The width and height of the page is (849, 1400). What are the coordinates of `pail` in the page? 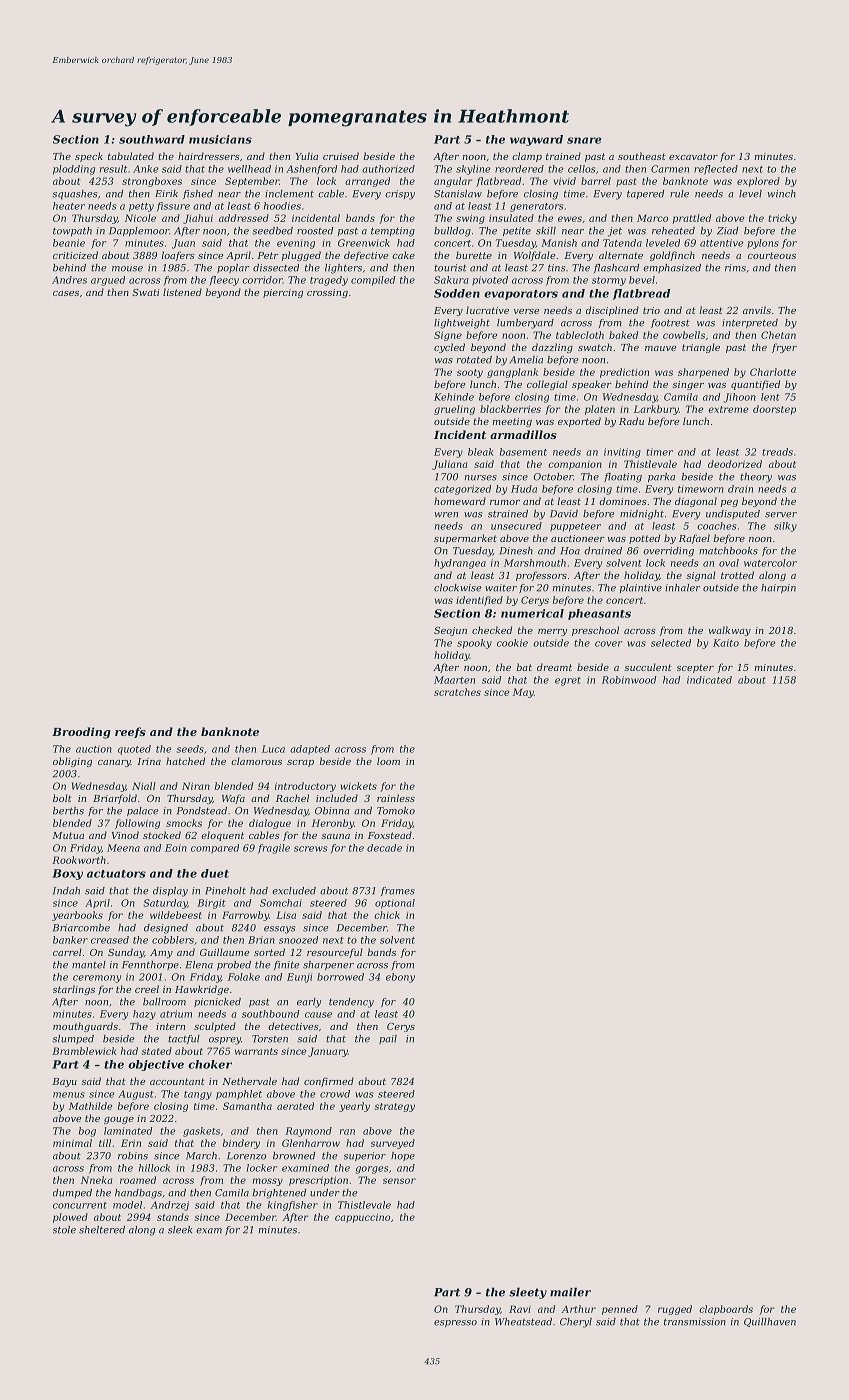 It's located at (388, 1039).
